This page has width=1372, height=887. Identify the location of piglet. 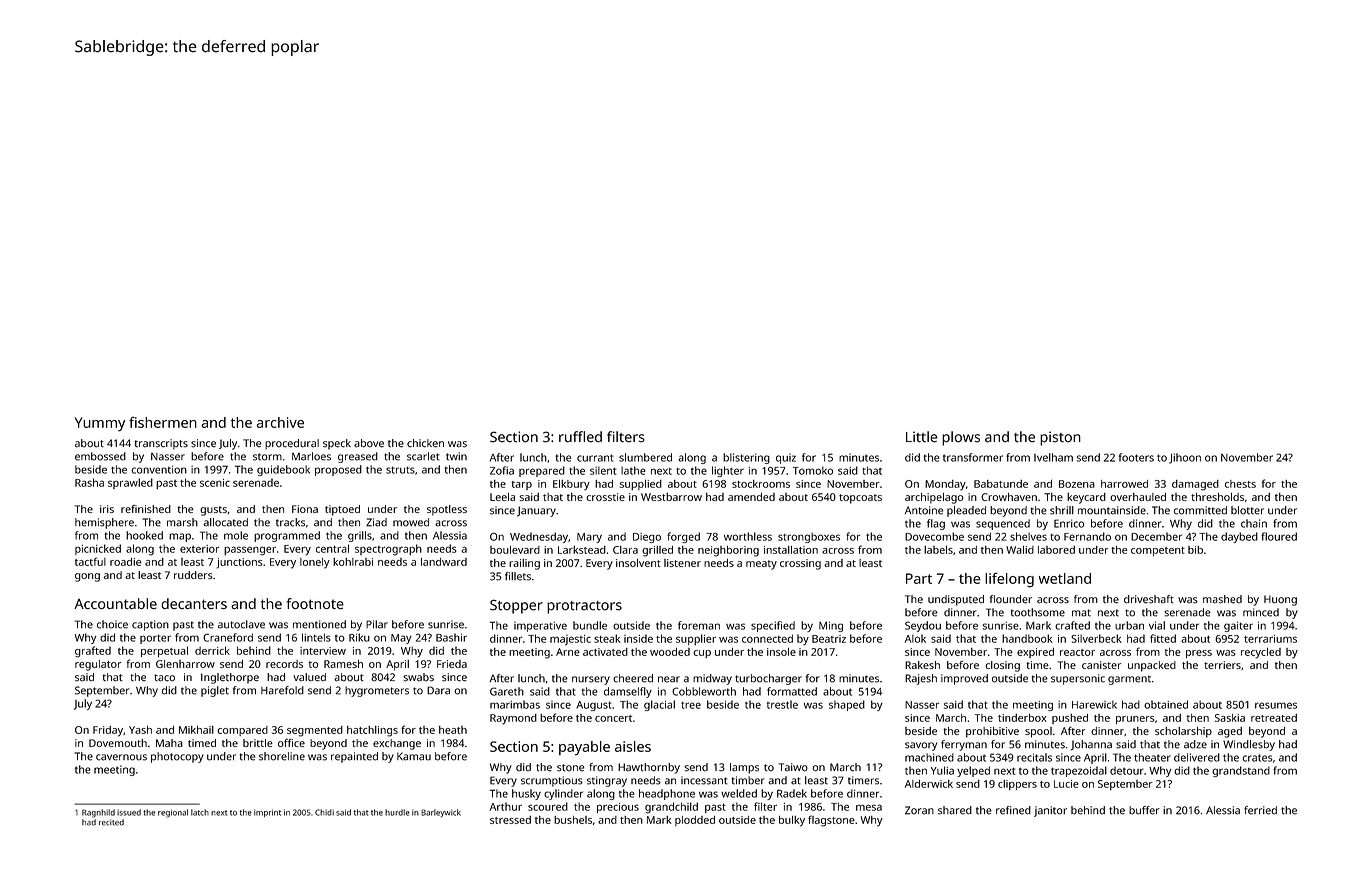
(215, 691).
